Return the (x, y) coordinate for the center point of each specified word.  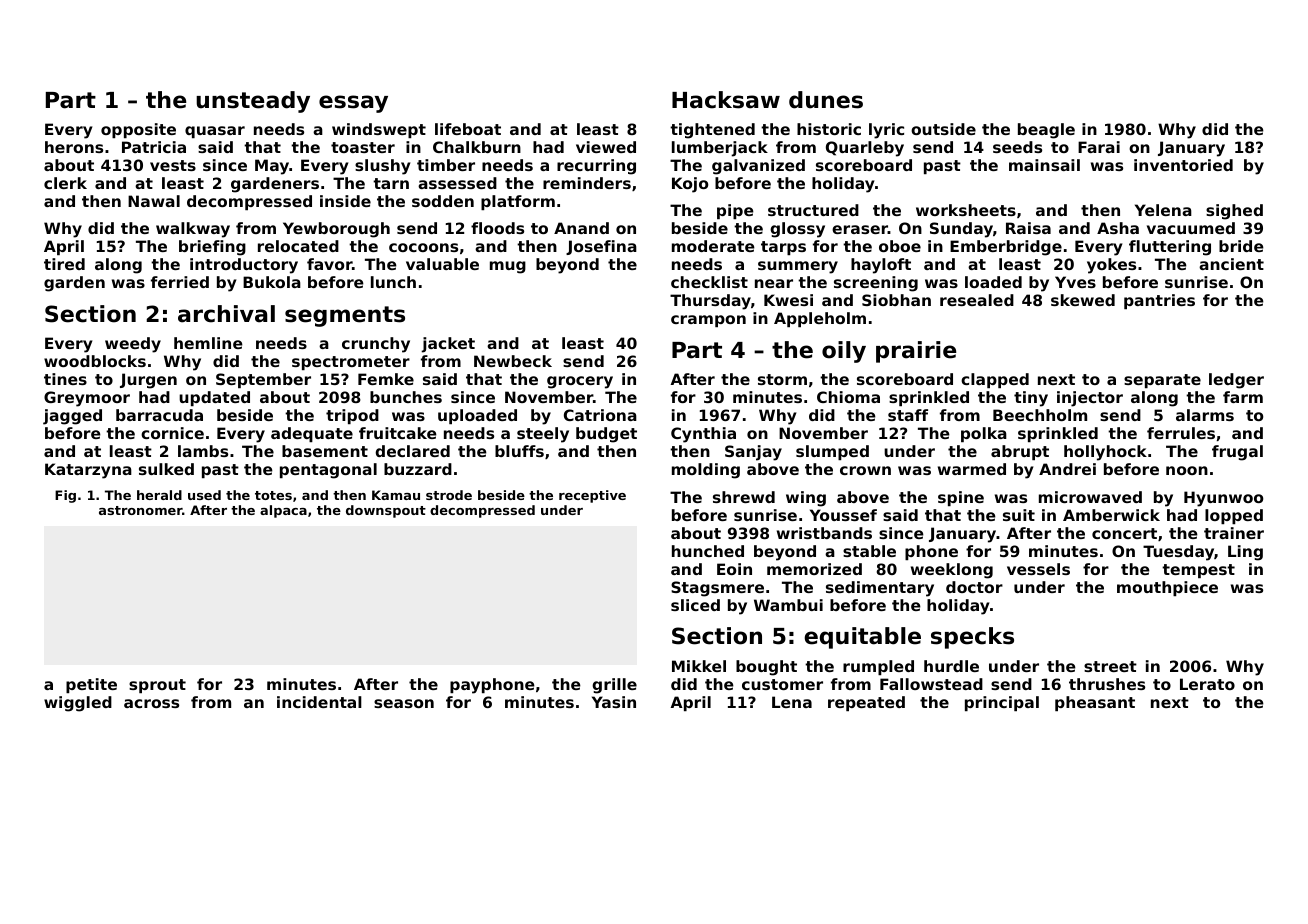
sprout (157, 686)
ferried (180, 282)
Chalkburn (477, 147)
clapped (995, 380)
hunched (708, 551)
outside (943, 129)
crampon (708, 321)
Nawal (154, 201)
